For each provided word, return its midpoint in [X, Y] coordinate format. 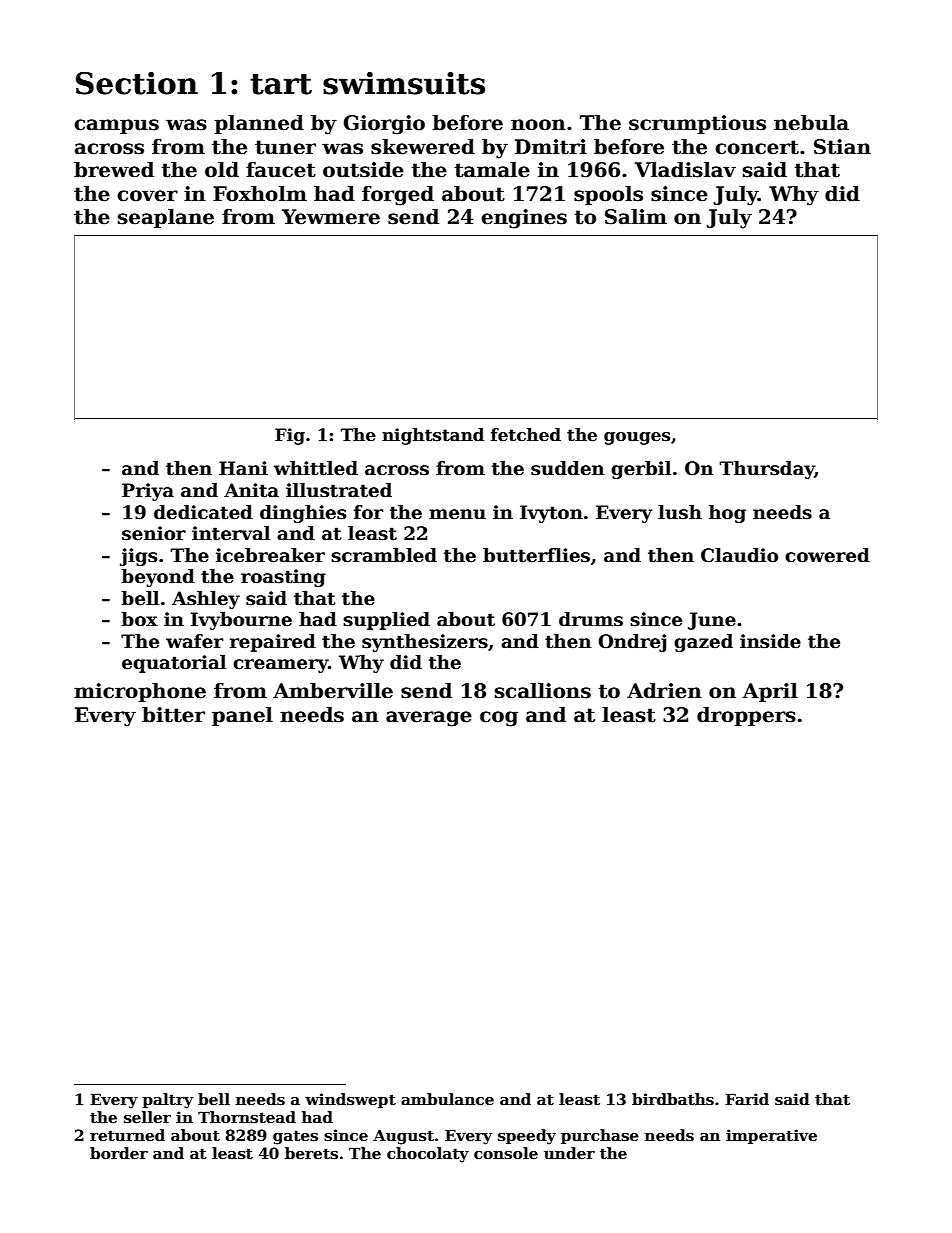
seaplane [166, 218]
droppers [746, 716]
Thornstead [247, 1117]
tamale [492, 170]
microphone [140, 692]
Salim [636, 217]
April [770, 692]
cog [499, 719]
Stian [842, 147]
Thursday [767, 470]
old [222, 170]
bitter [173, 715]
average [429, 719]
